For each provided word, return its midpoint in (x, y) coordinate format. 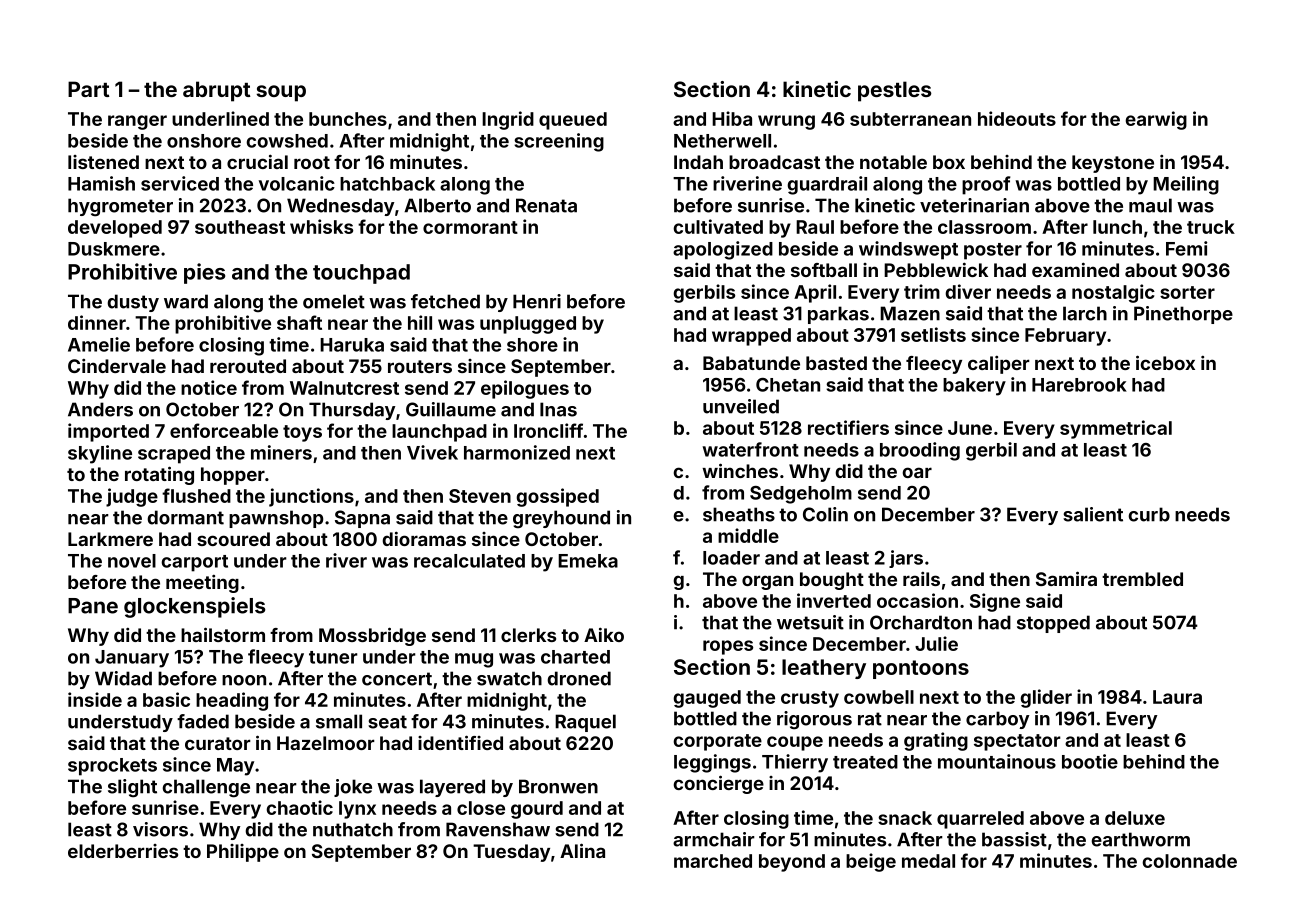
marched (713, 861)
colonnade (1189, 861)
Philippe (243, 853)
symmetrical (1116, 429)
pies (204, 273)
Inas (558, 409)
